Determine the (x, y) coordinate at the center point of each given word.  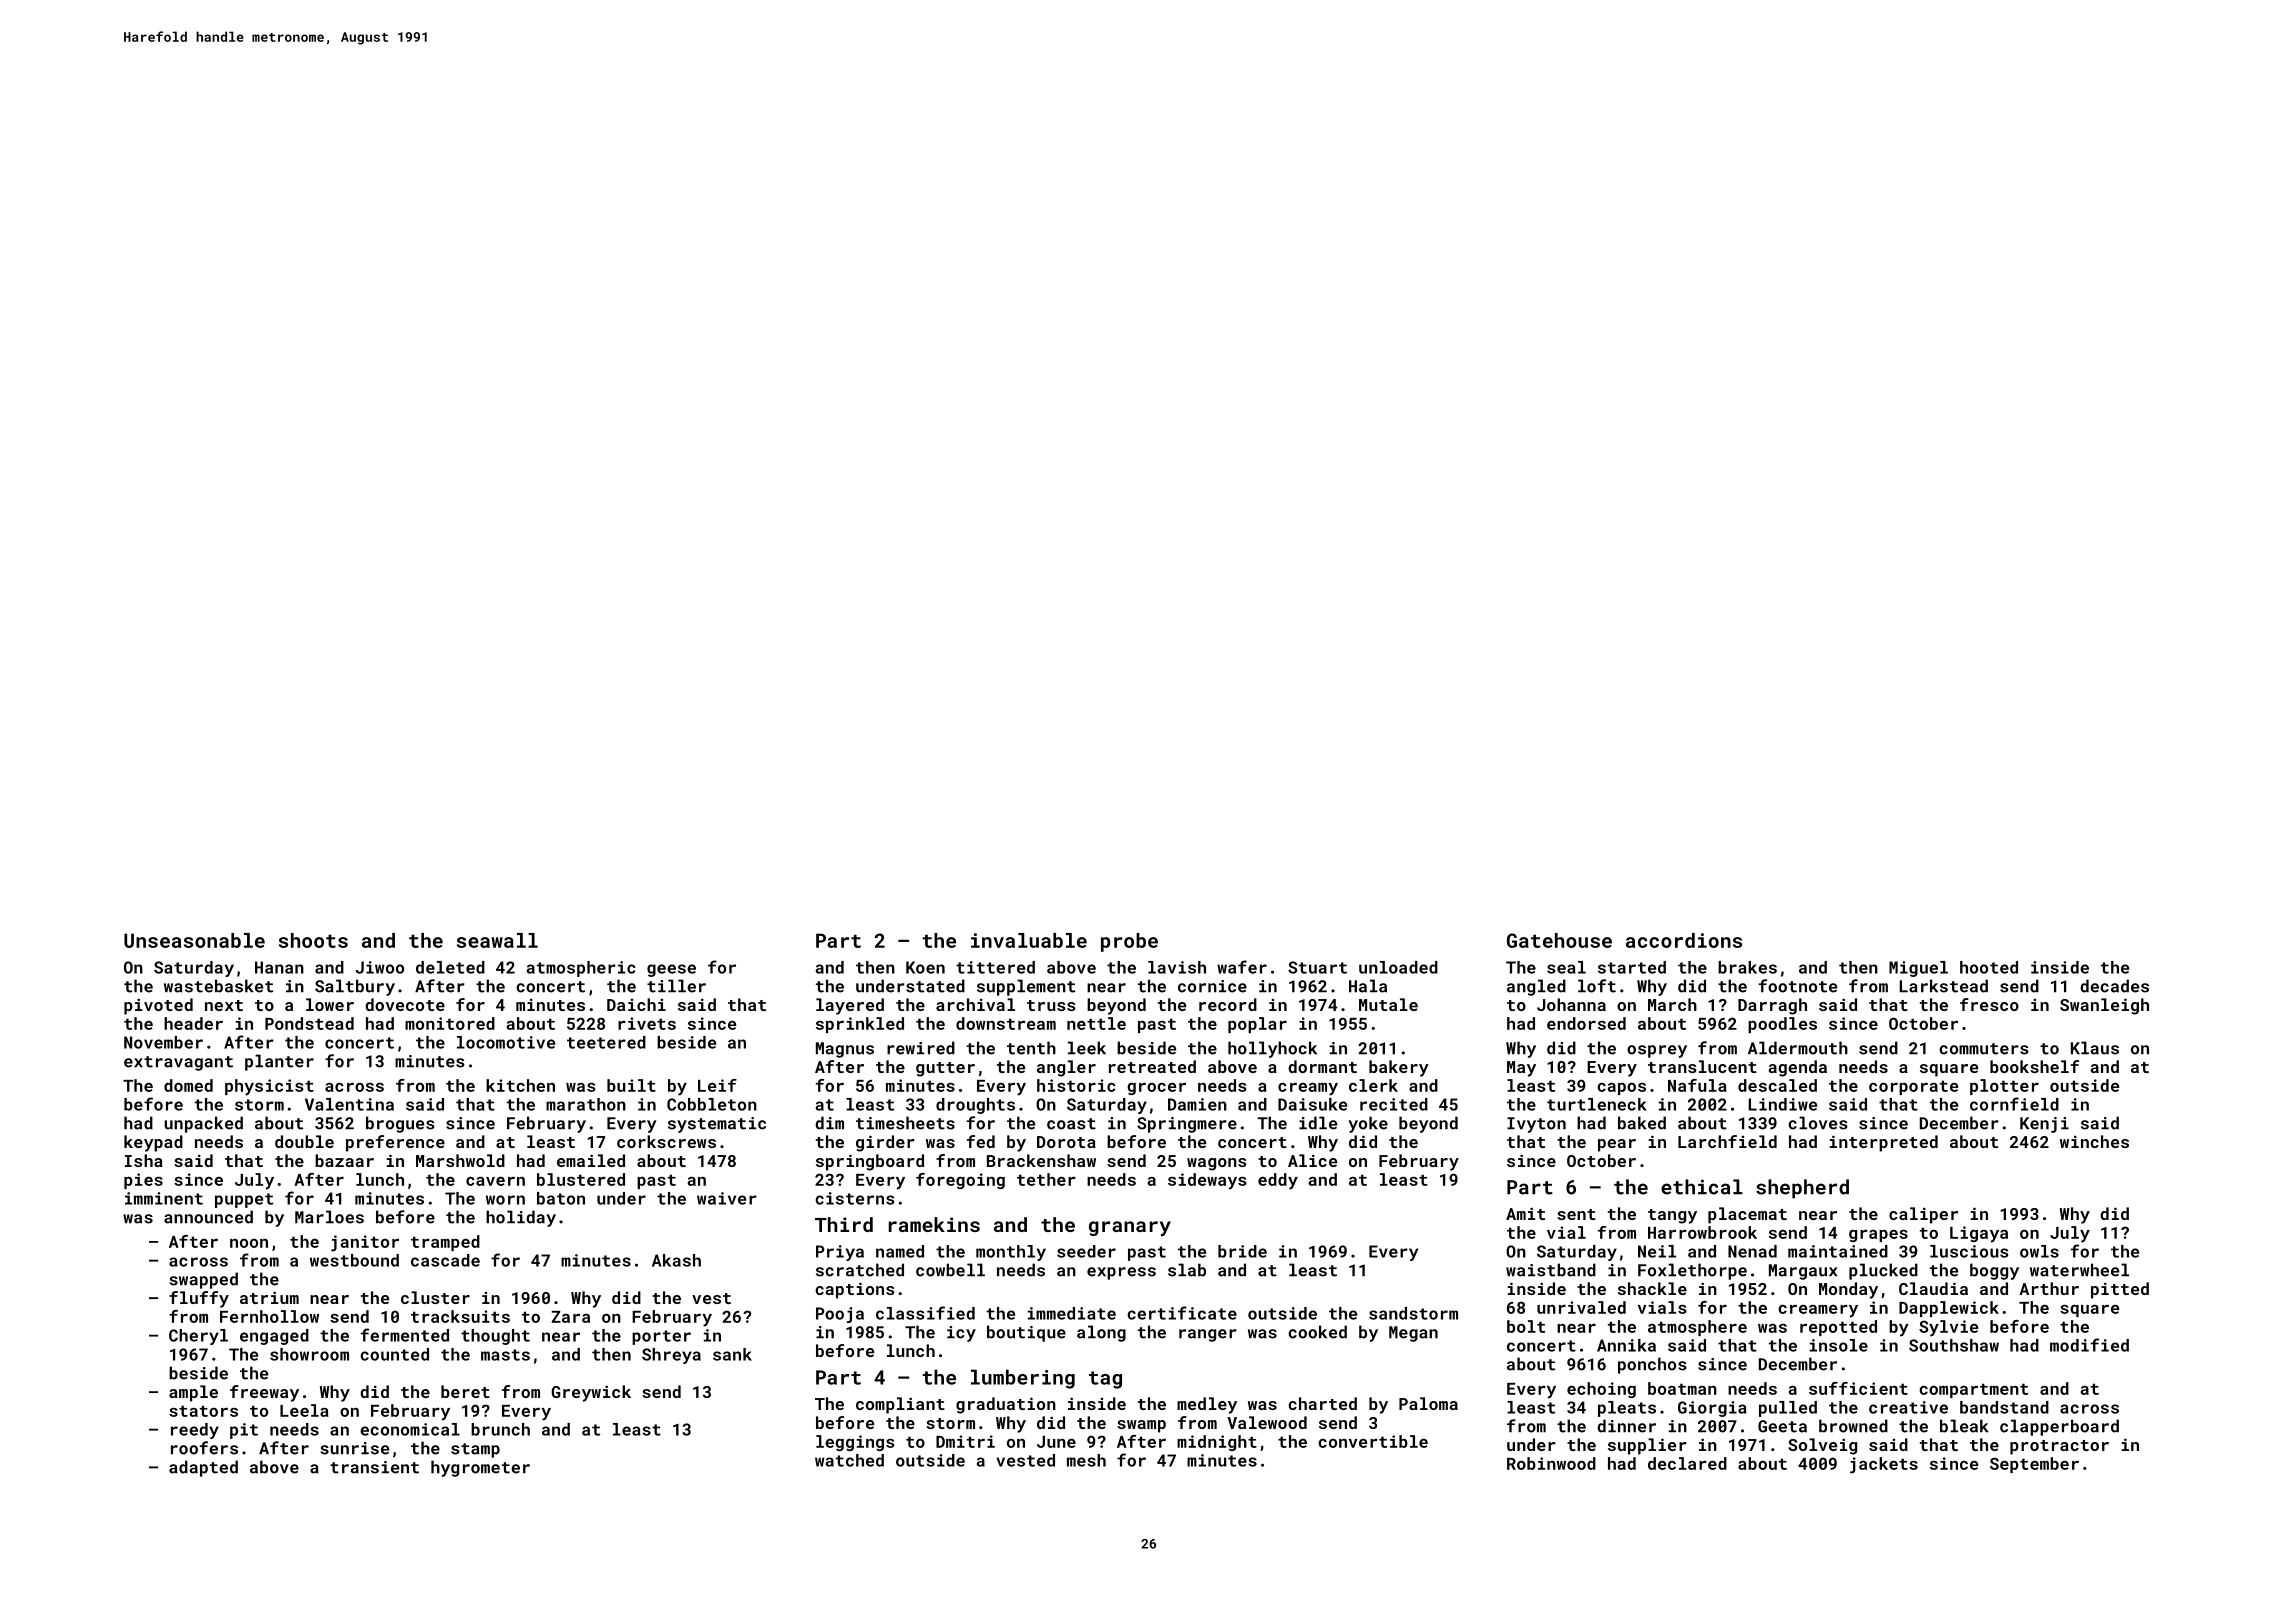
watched (849, 1460)
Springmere (1187, 1125)
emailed (591, 1160)
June (1056, 1442)
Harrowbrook (1702, 1232)
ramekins (934, 1224)
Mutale (1388, 1004)
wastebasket (218, 986)
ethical (1702, 1187)
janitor (365, 1243)
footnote (1798, 986)
